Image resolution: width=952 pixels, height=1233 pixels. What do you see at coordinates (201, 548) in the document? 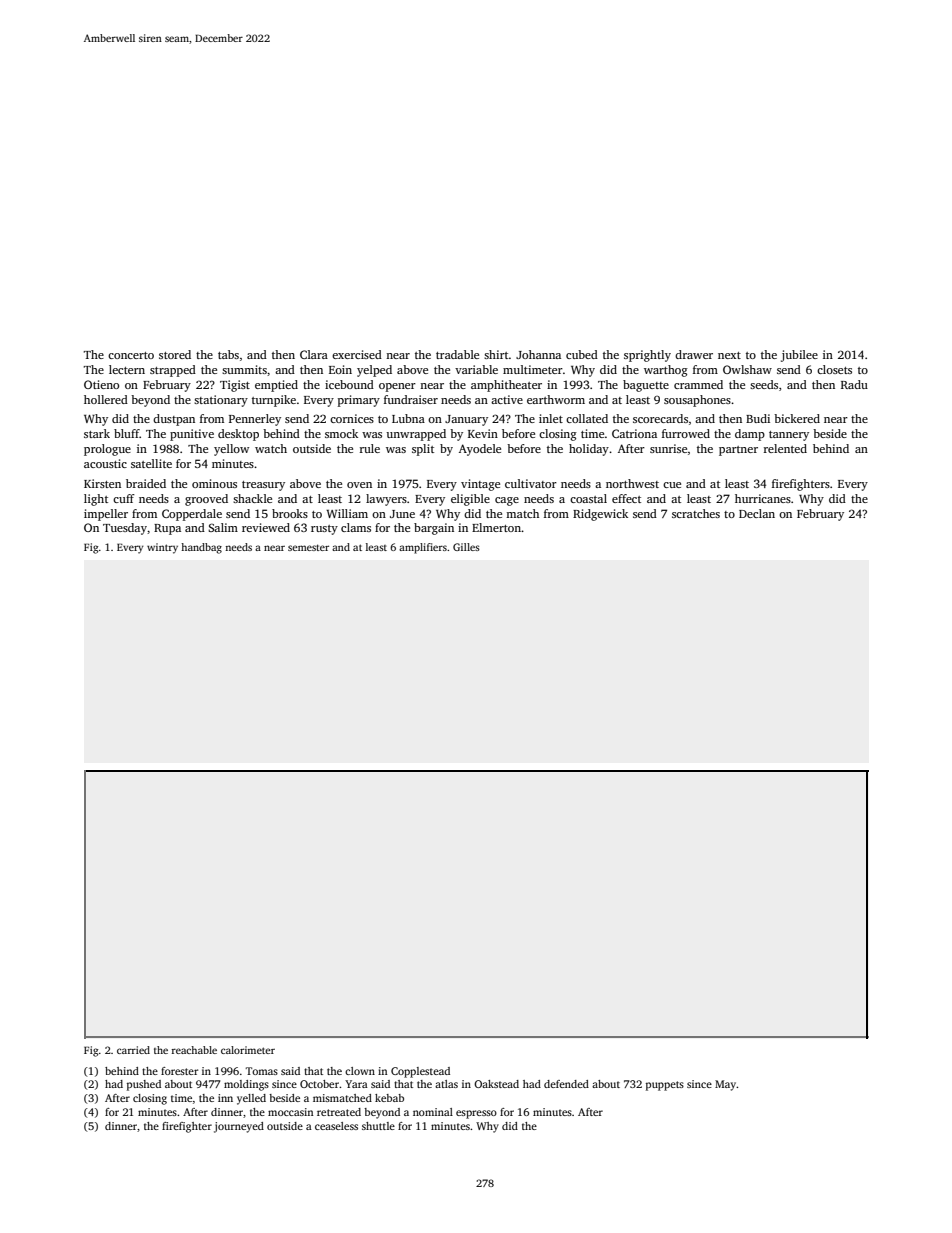
I see `handbag` at bounding box center [201, 548].
